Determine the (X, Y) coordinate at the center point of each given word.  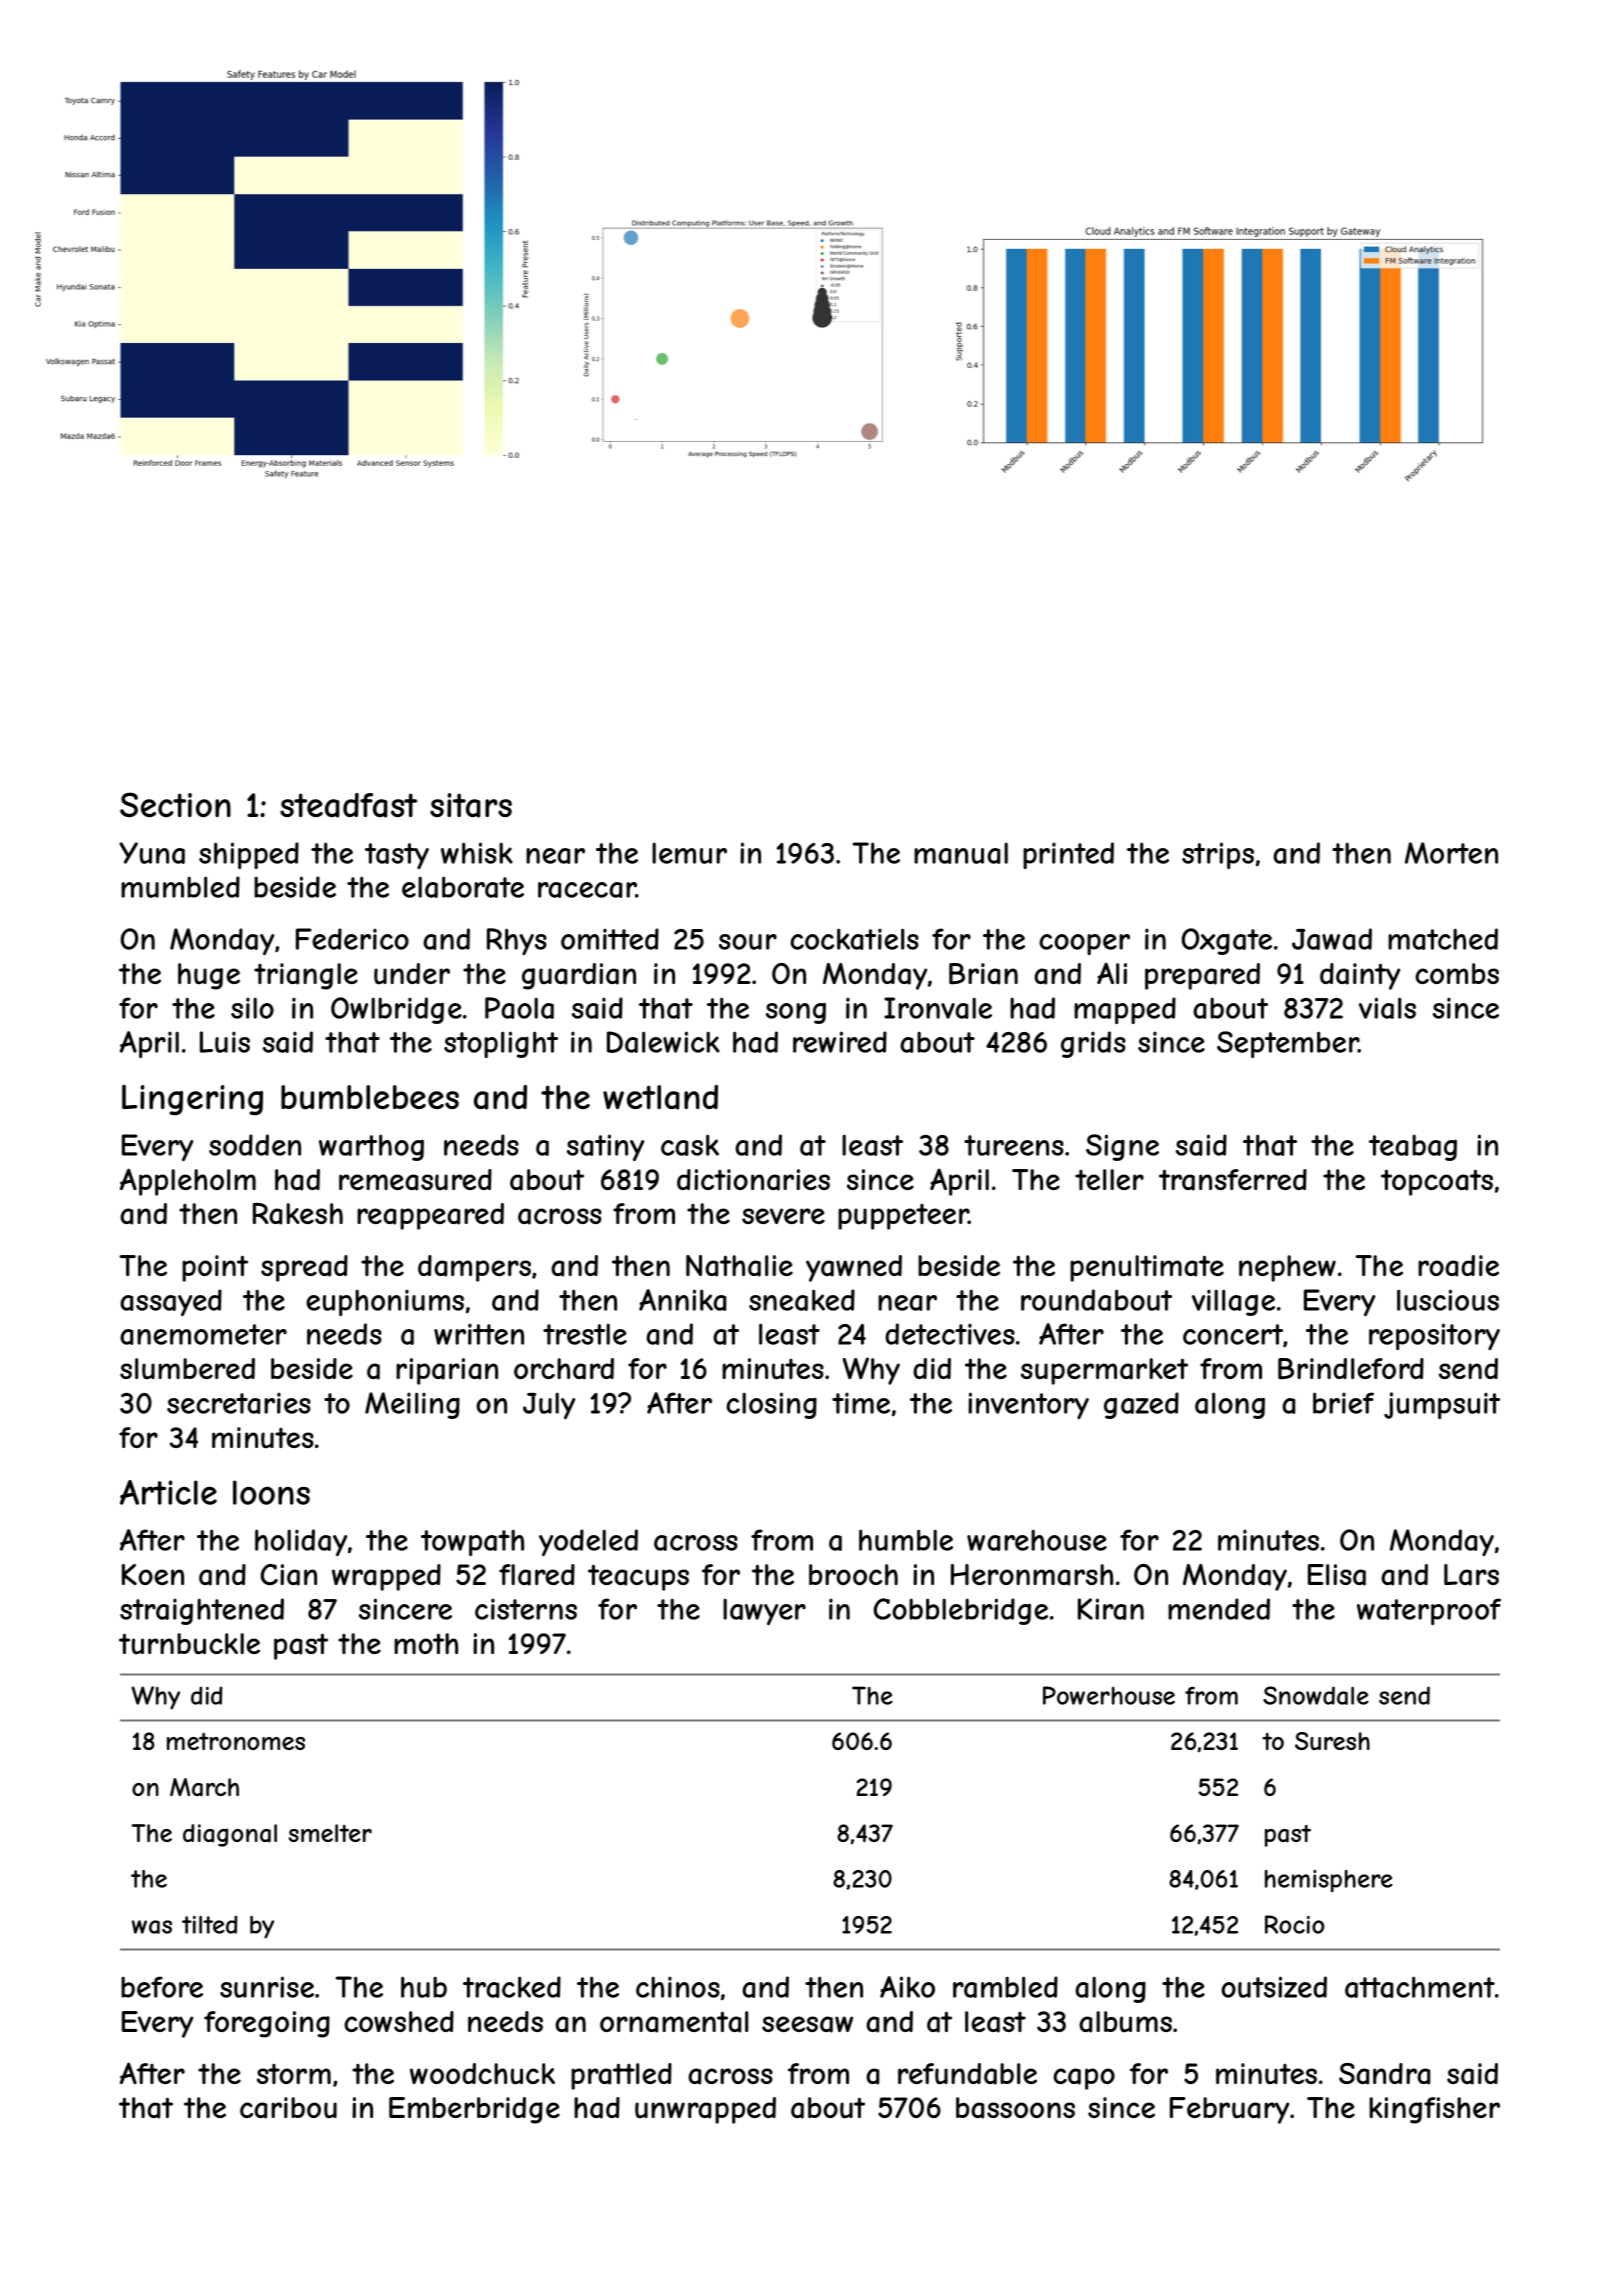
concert (1233, 1334)
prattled (621, 2076)
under (412, 974)
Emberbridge (474, 2110)
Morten (1451, 853)
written (479, 1334)
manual (961, 853)
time (861, 1403)
